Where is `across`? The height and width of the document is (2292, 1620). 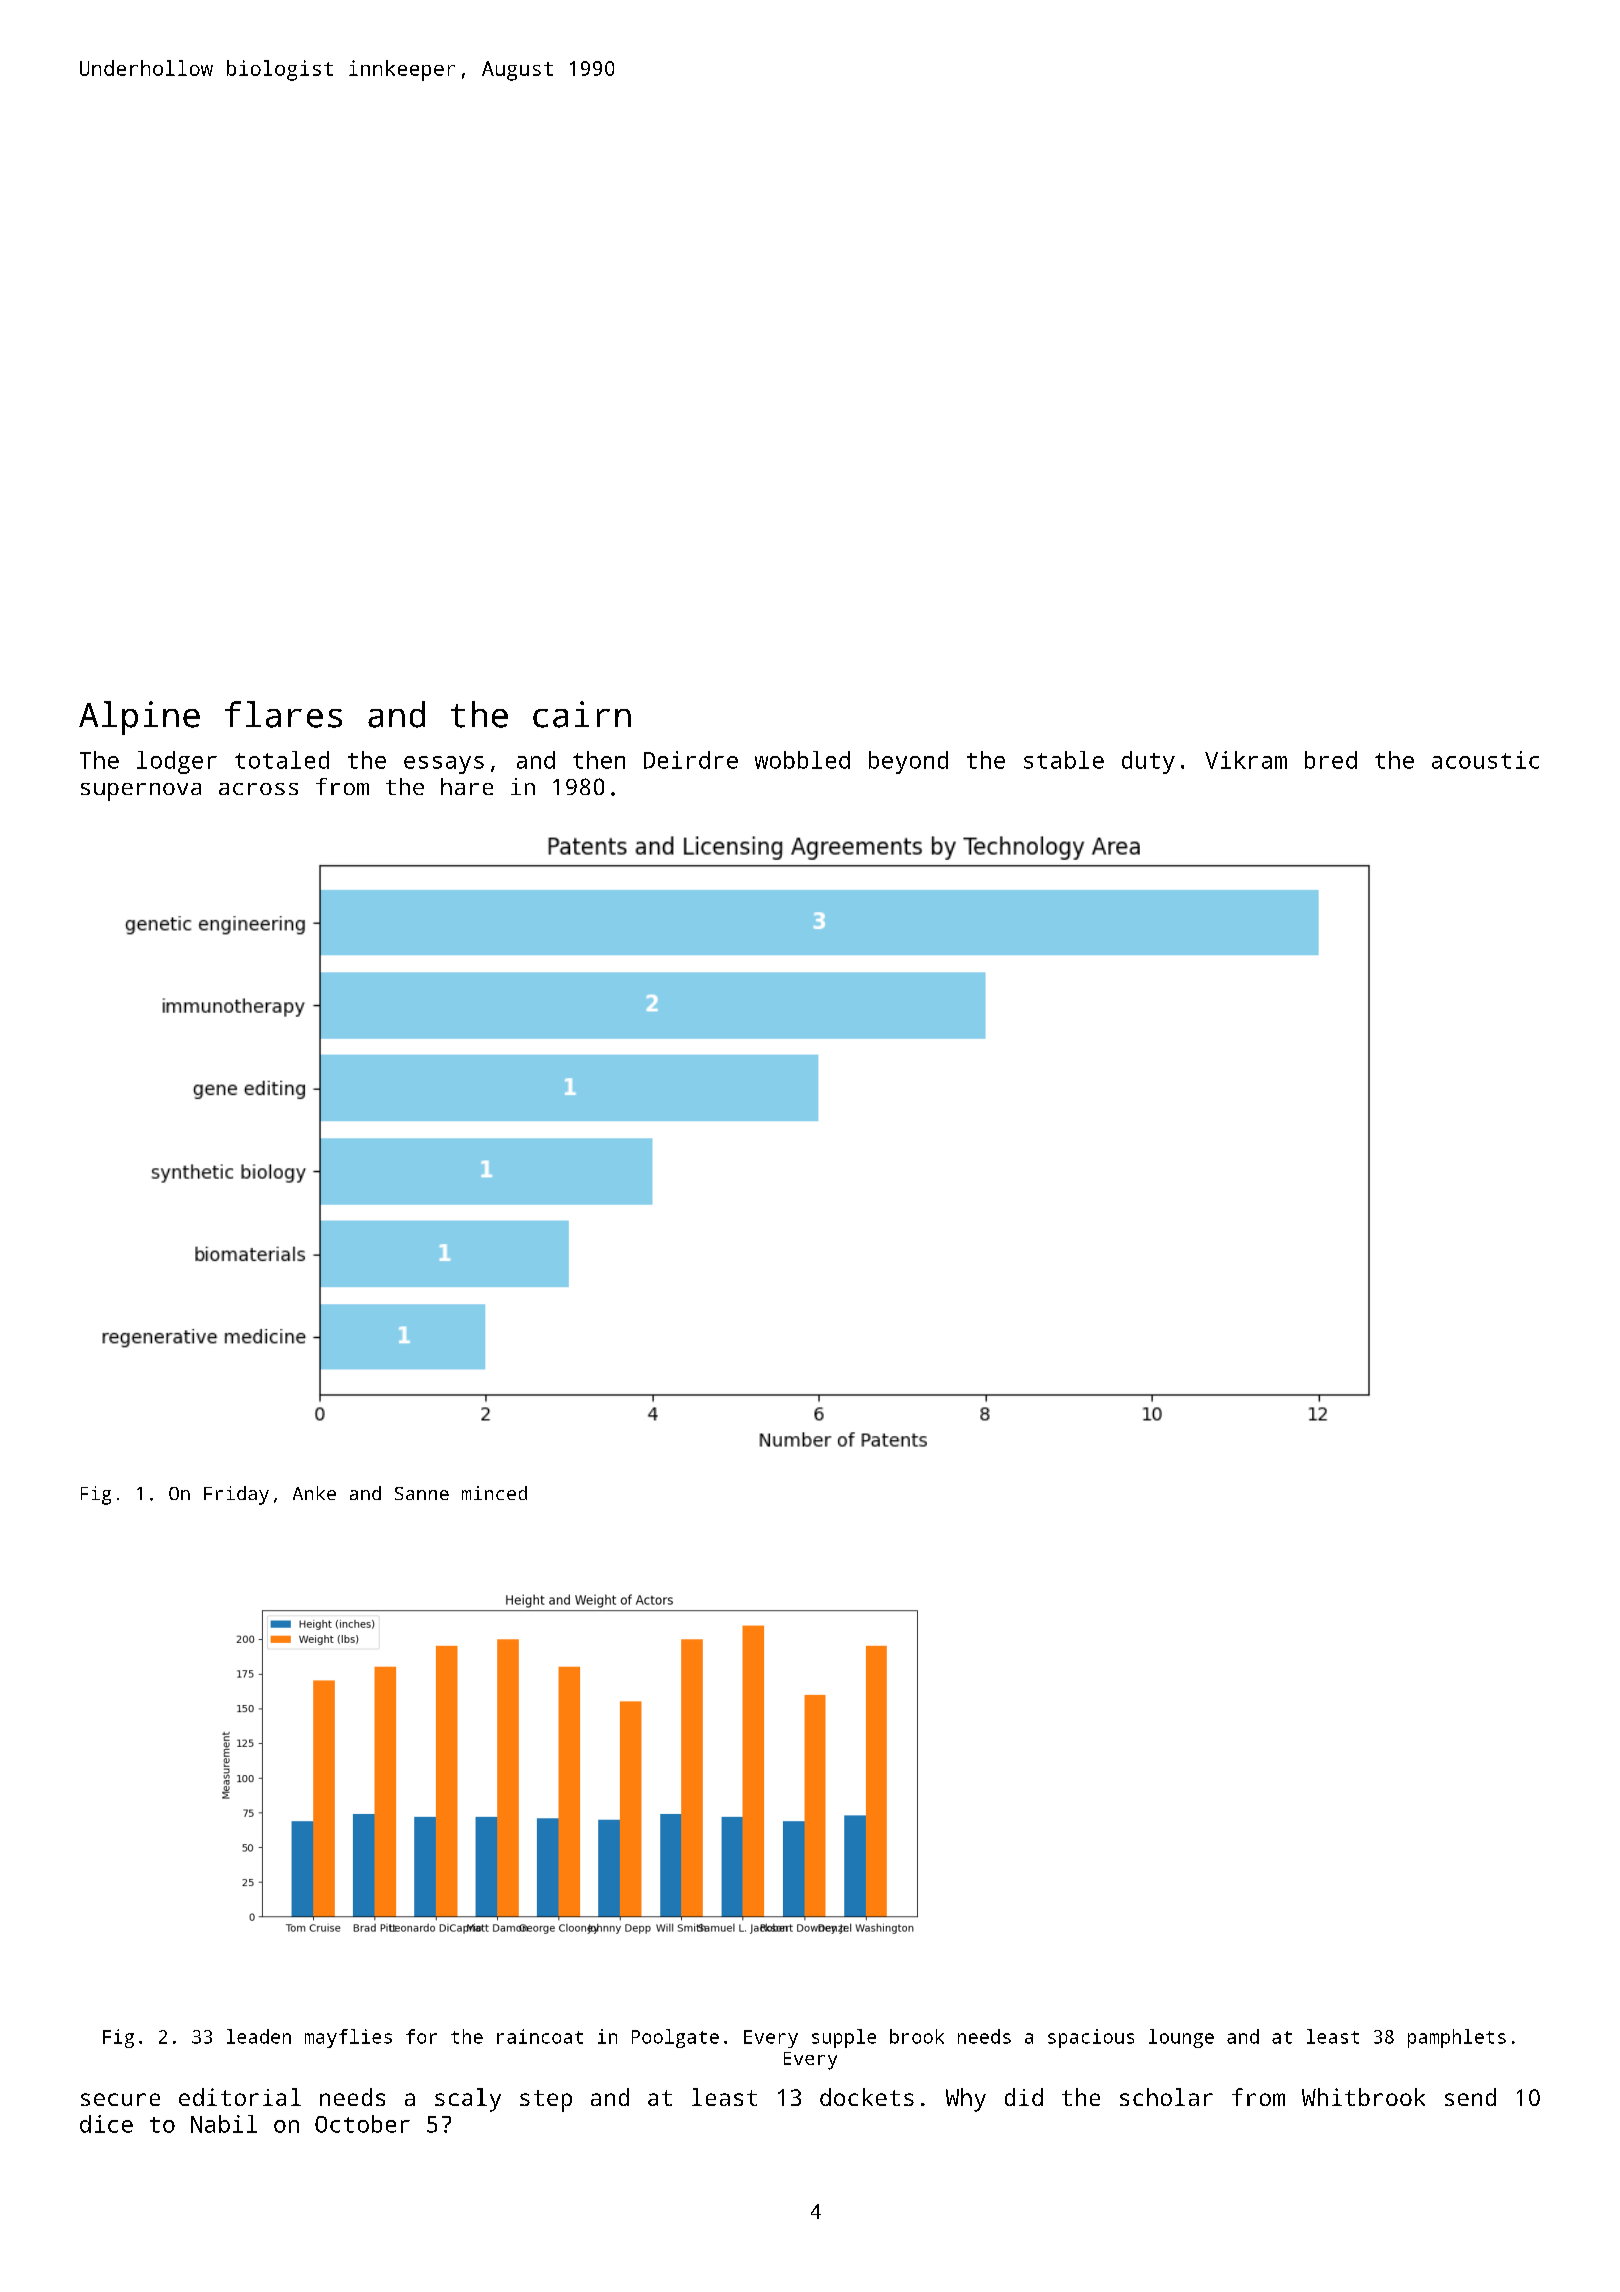
across is located at coordinates (258, 789).
